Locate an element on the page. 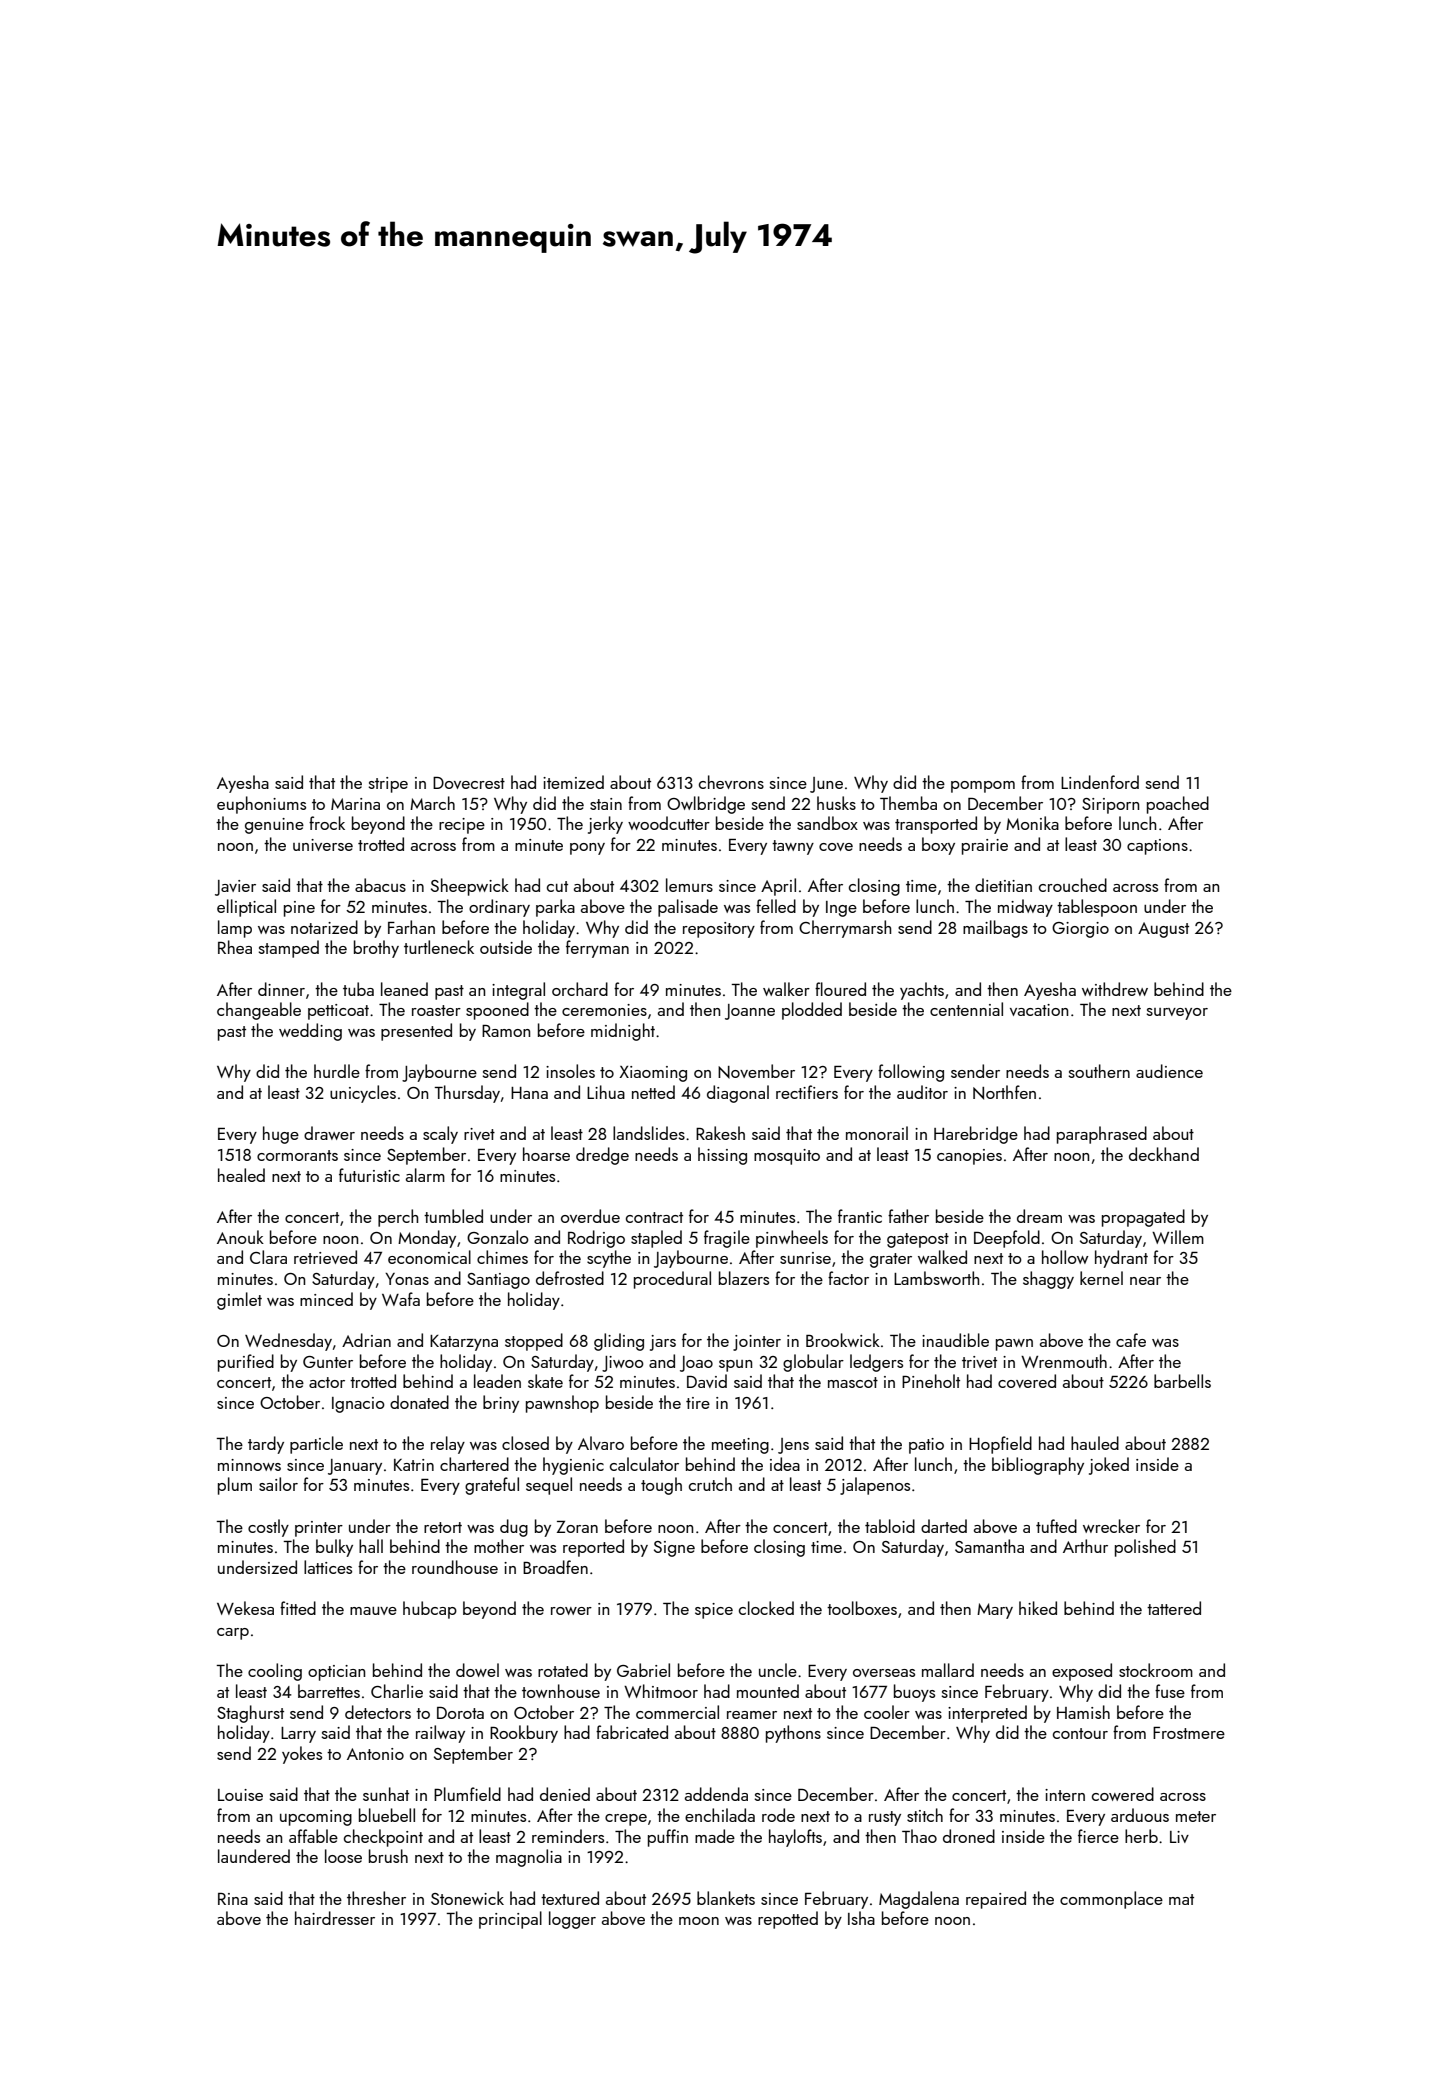 The height and width of the page is (2100, 1450). pompom is located at coordinates (983, 787).
